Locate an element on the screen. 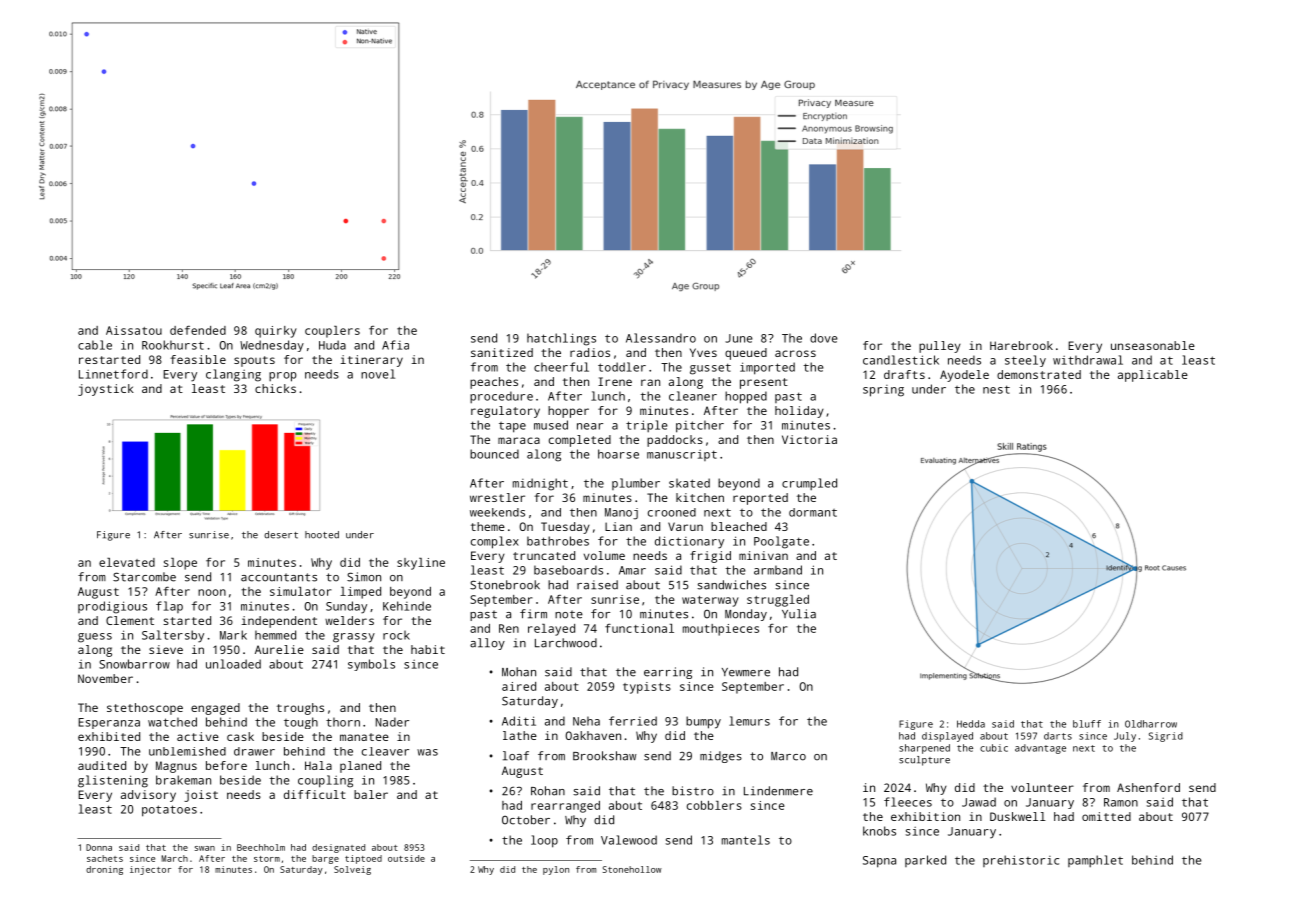  parked is located at coordinates (925, 861).
